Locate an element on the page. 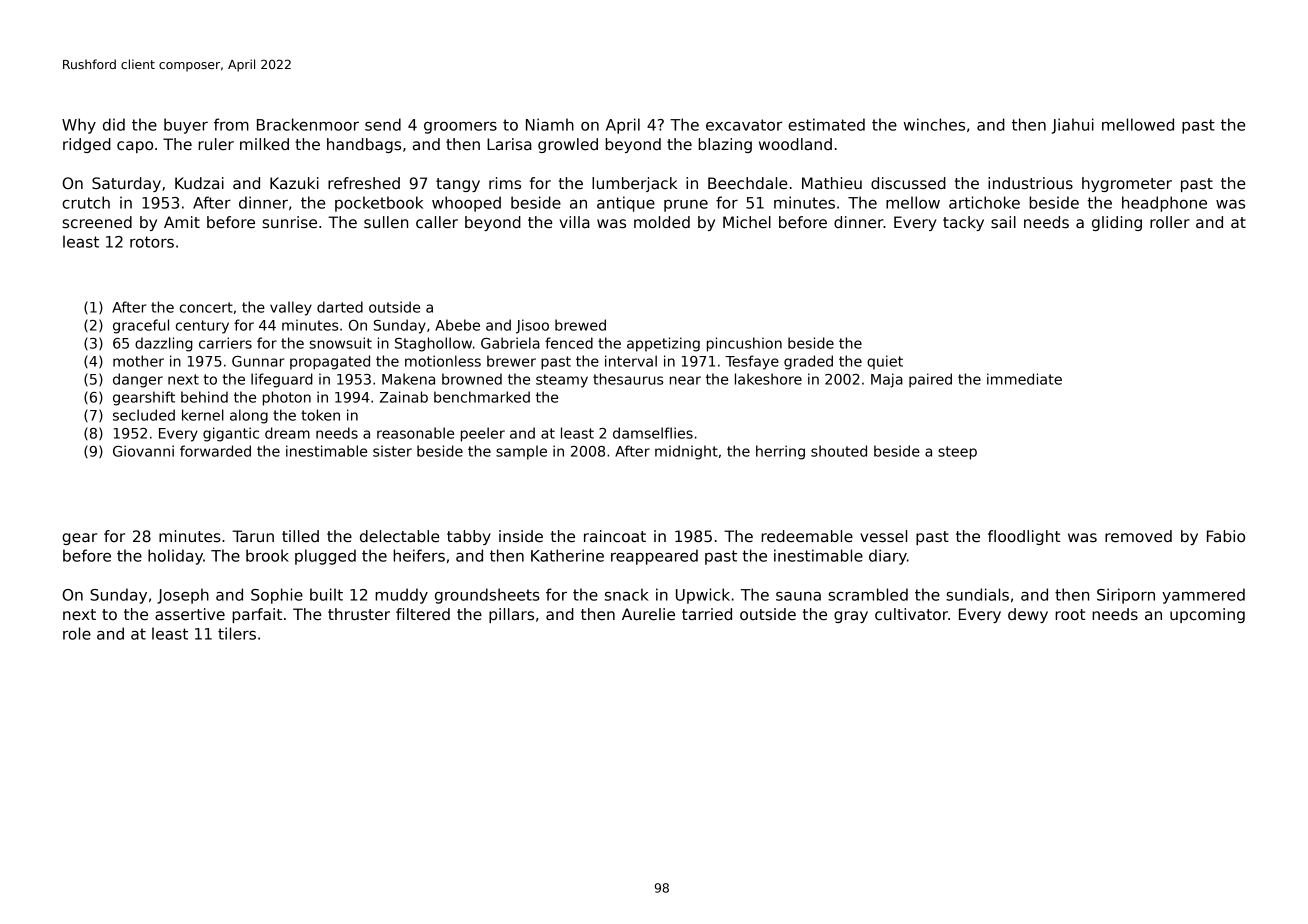 This document has height=924, width=1308. tilers is located at coordinates (237, 633).
